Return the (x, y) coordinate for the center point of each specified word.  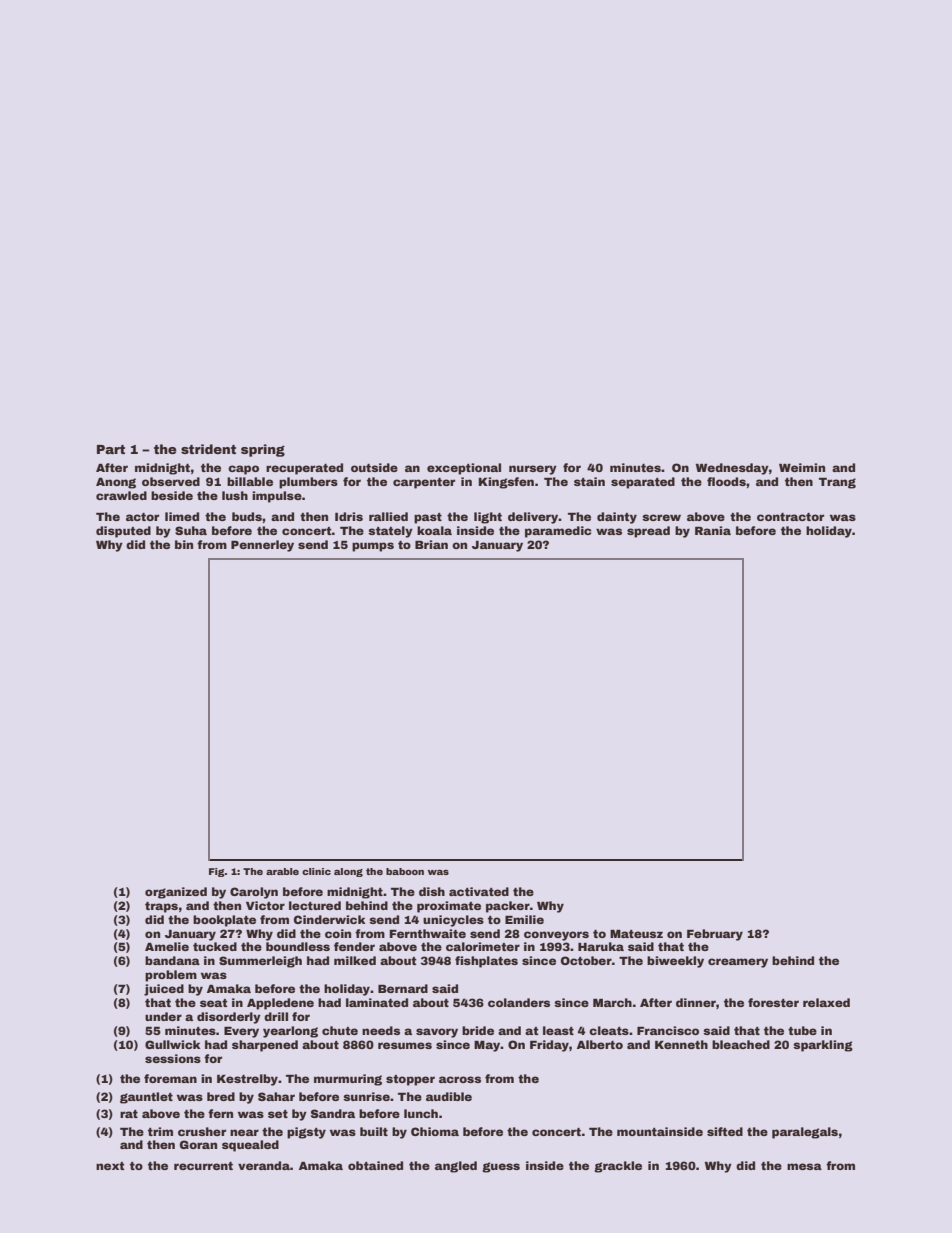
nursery (533, 470)
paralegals (805, 1133)
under (163, 1016)
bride (478, 1030)
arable (282, 871)
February (715, 935)
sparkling (823, 1046)
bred (221, 1096)
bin (184, 544)
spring (263, 450)
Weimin (802, 467)
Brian (431, 544)
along (348, 872)
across (460, 1079)
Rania (713, 530)
